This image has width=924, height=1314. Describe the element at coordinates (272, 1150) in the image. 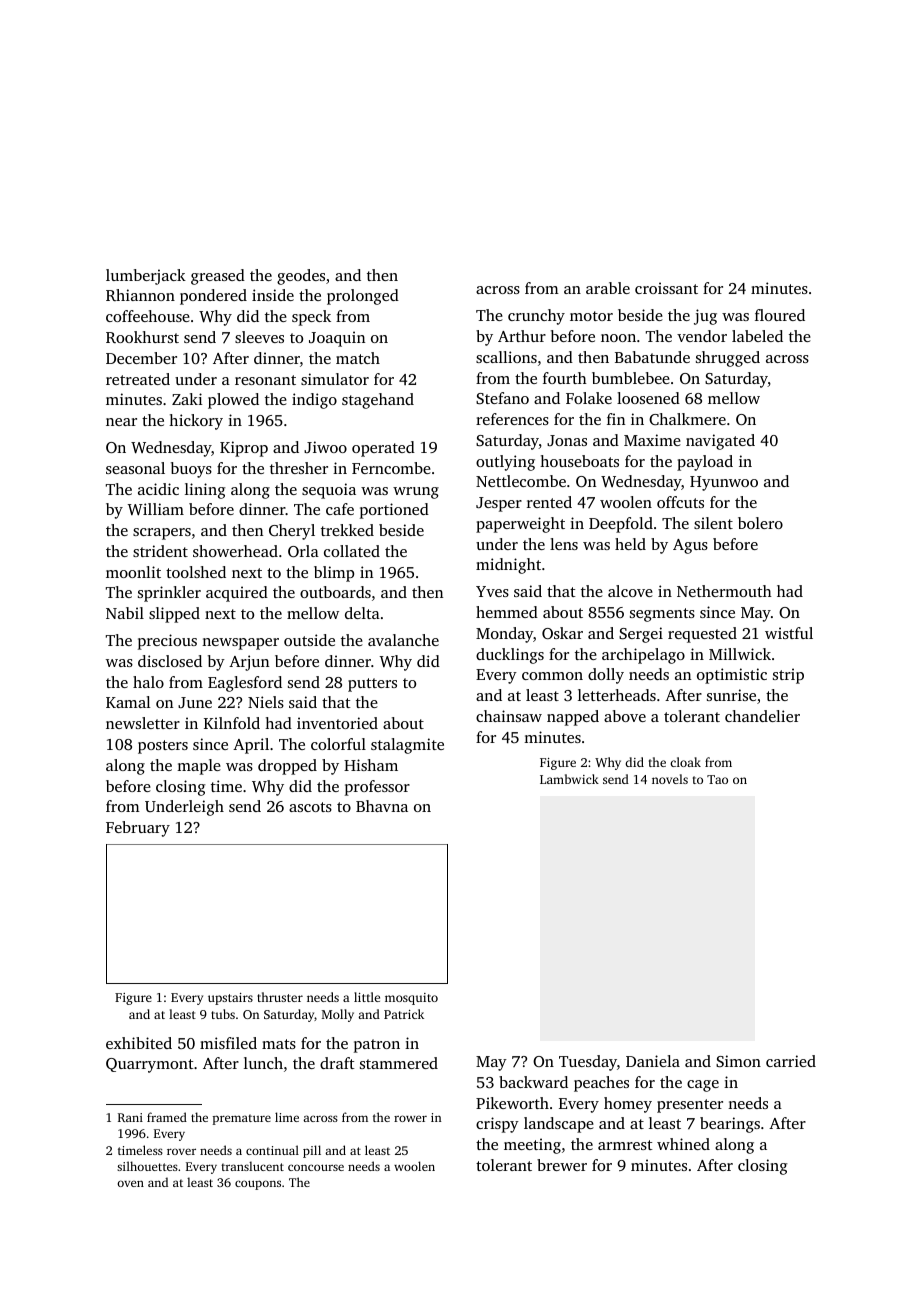

I see `continual` at that location.
